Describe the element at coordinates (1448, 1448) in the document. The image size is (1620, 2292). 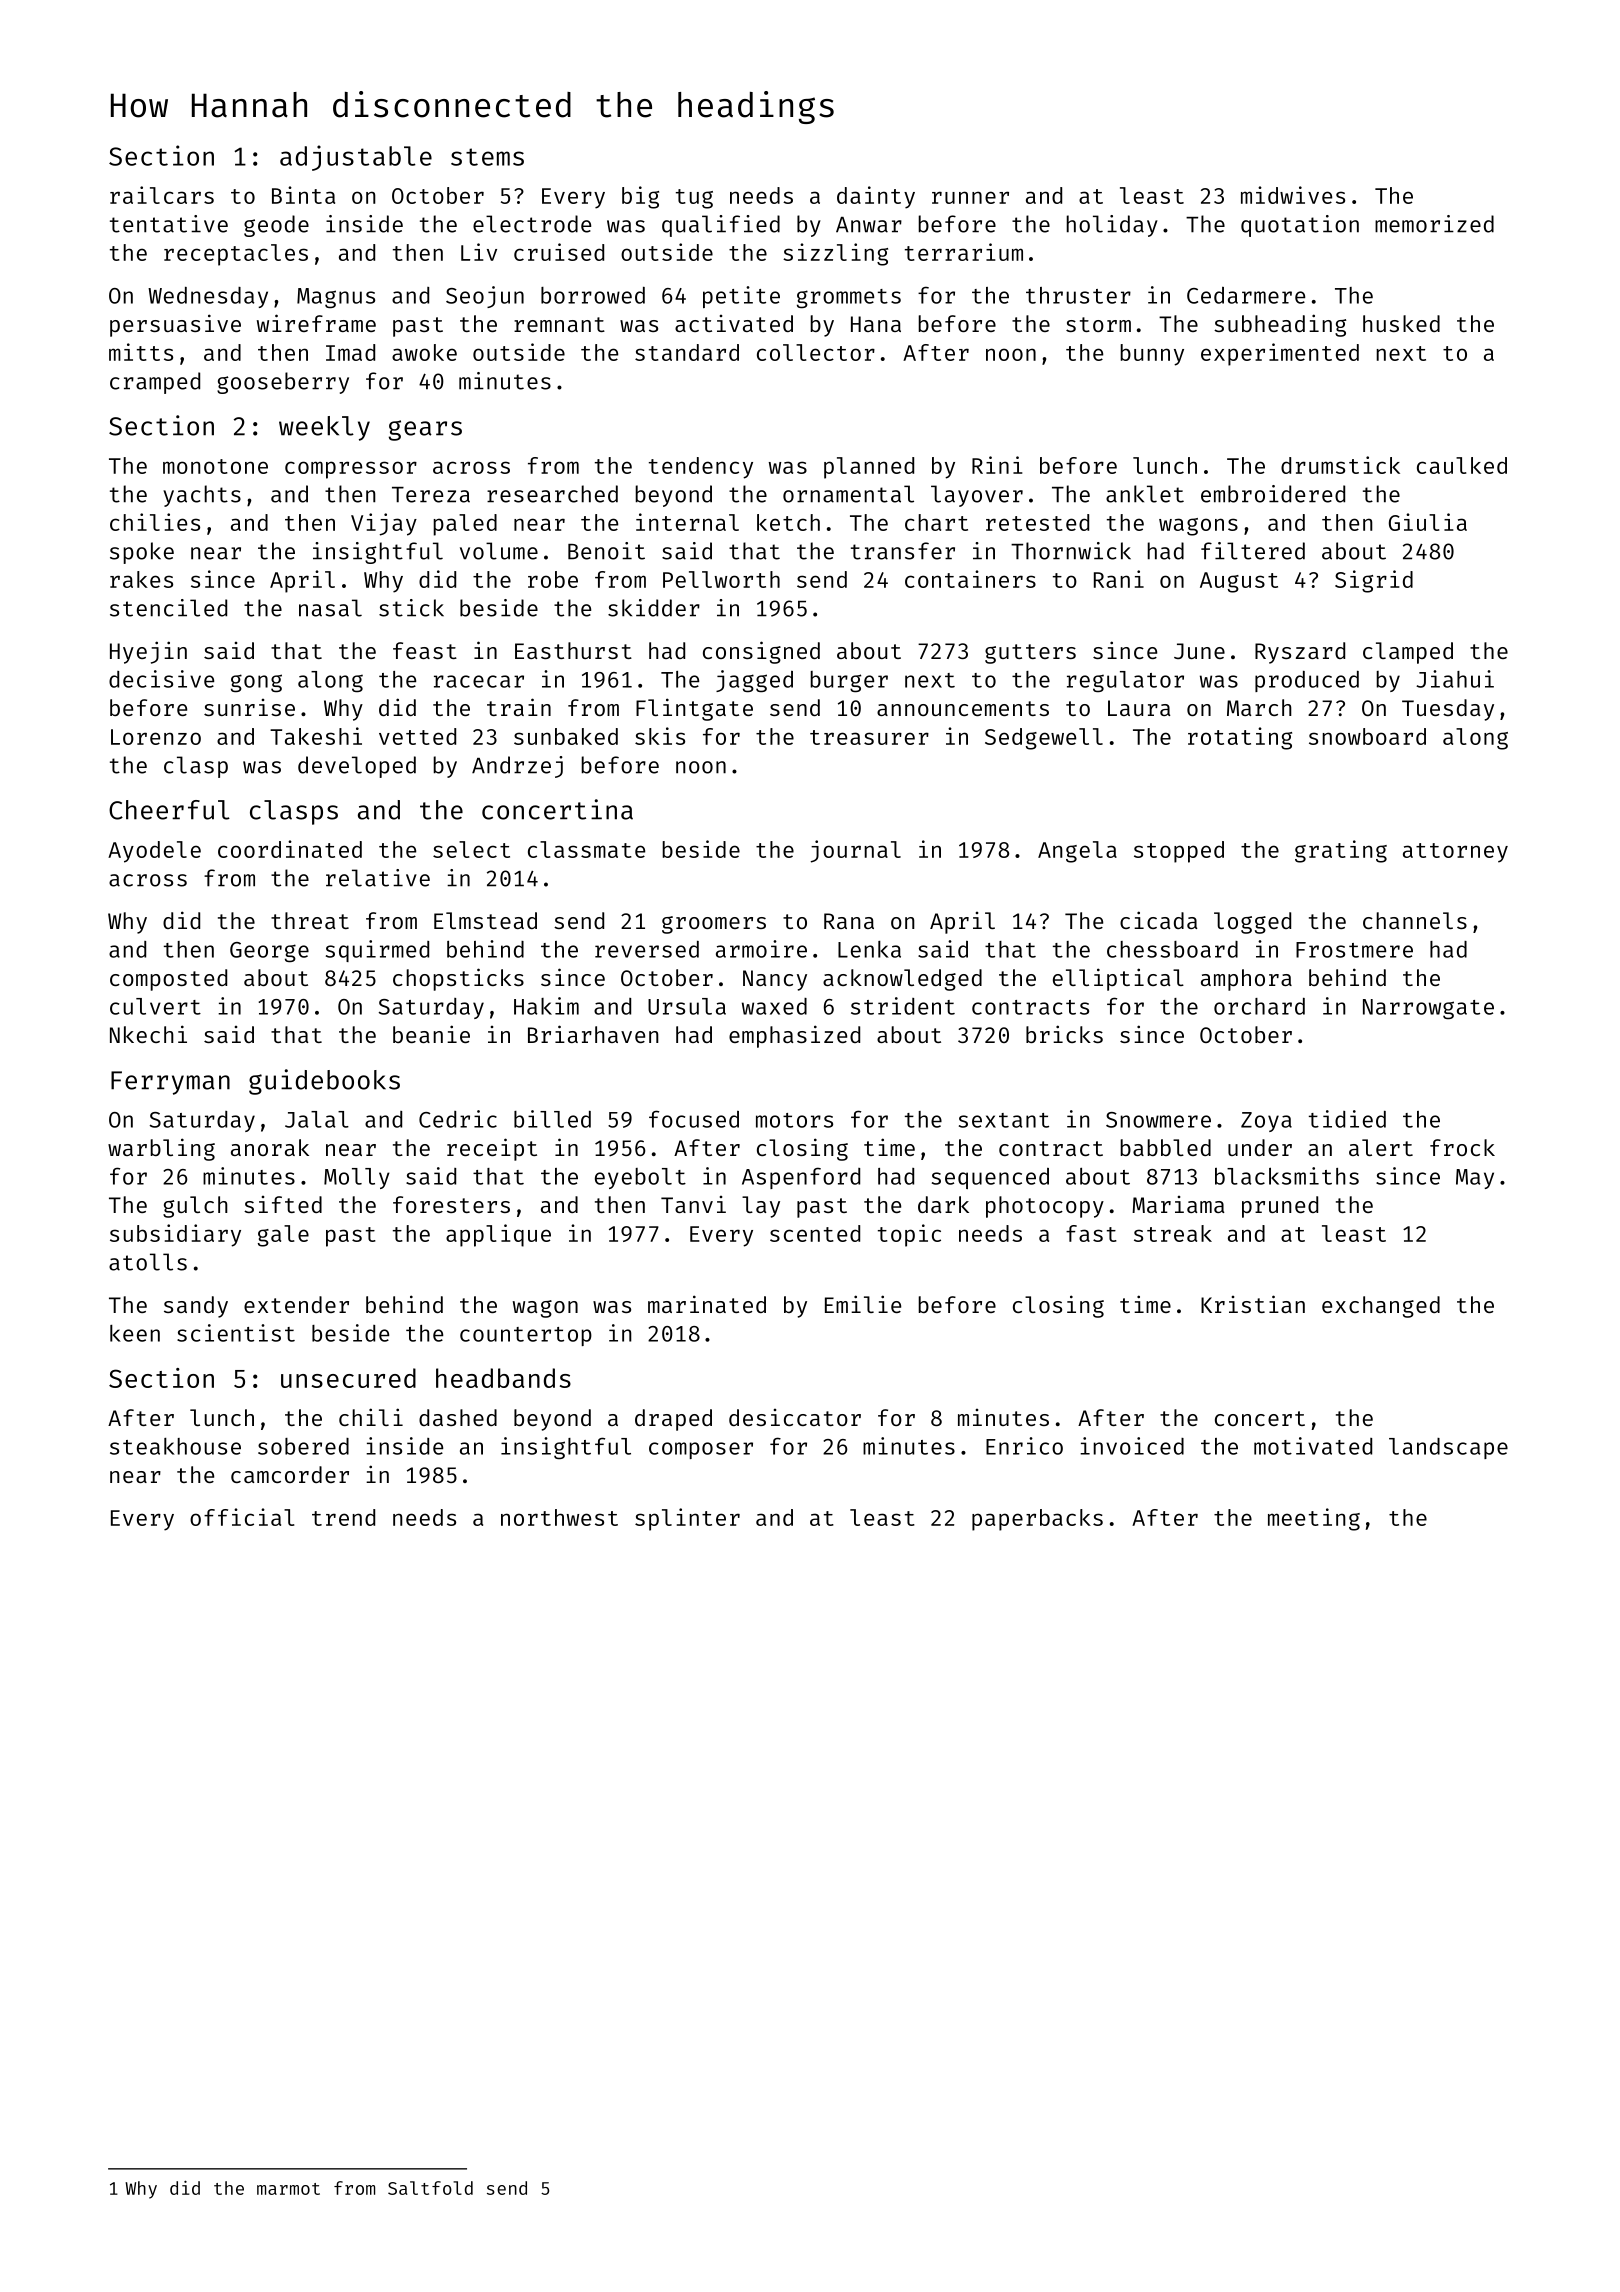
I see `landscape` at that location.
